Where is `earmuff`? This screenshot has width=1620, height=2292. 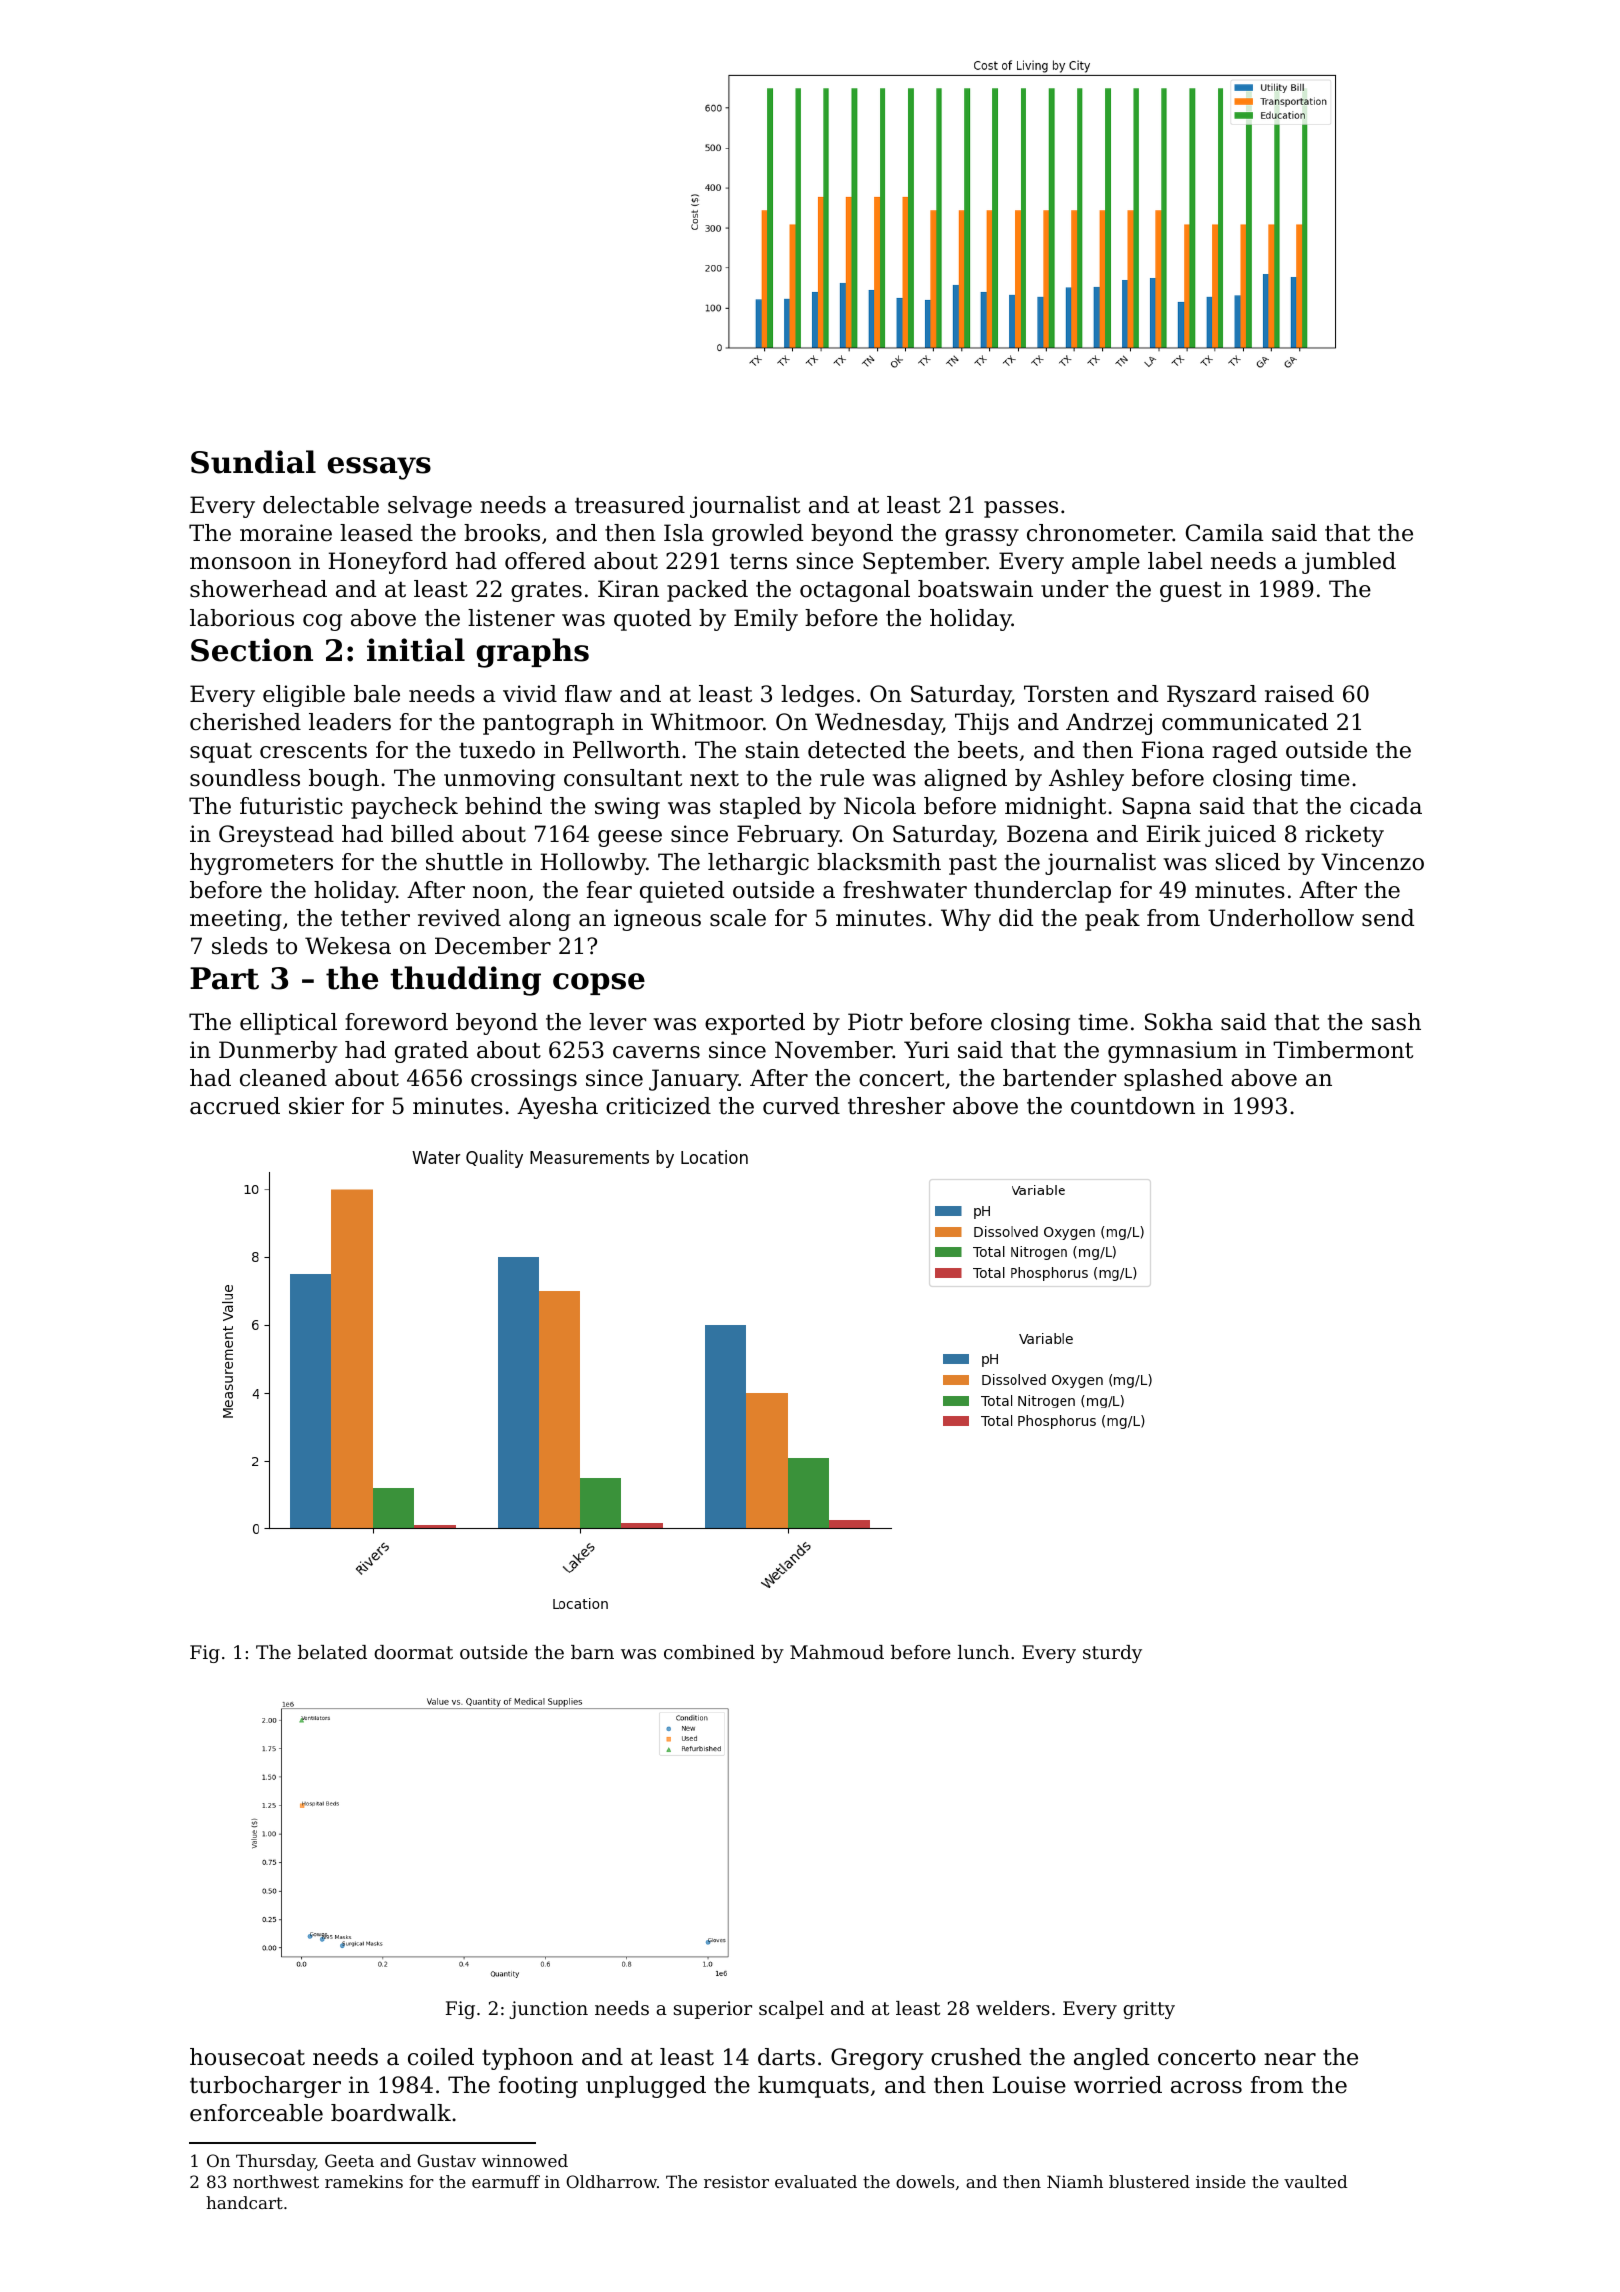 earmuff is located at coordinates (506, 2181).
